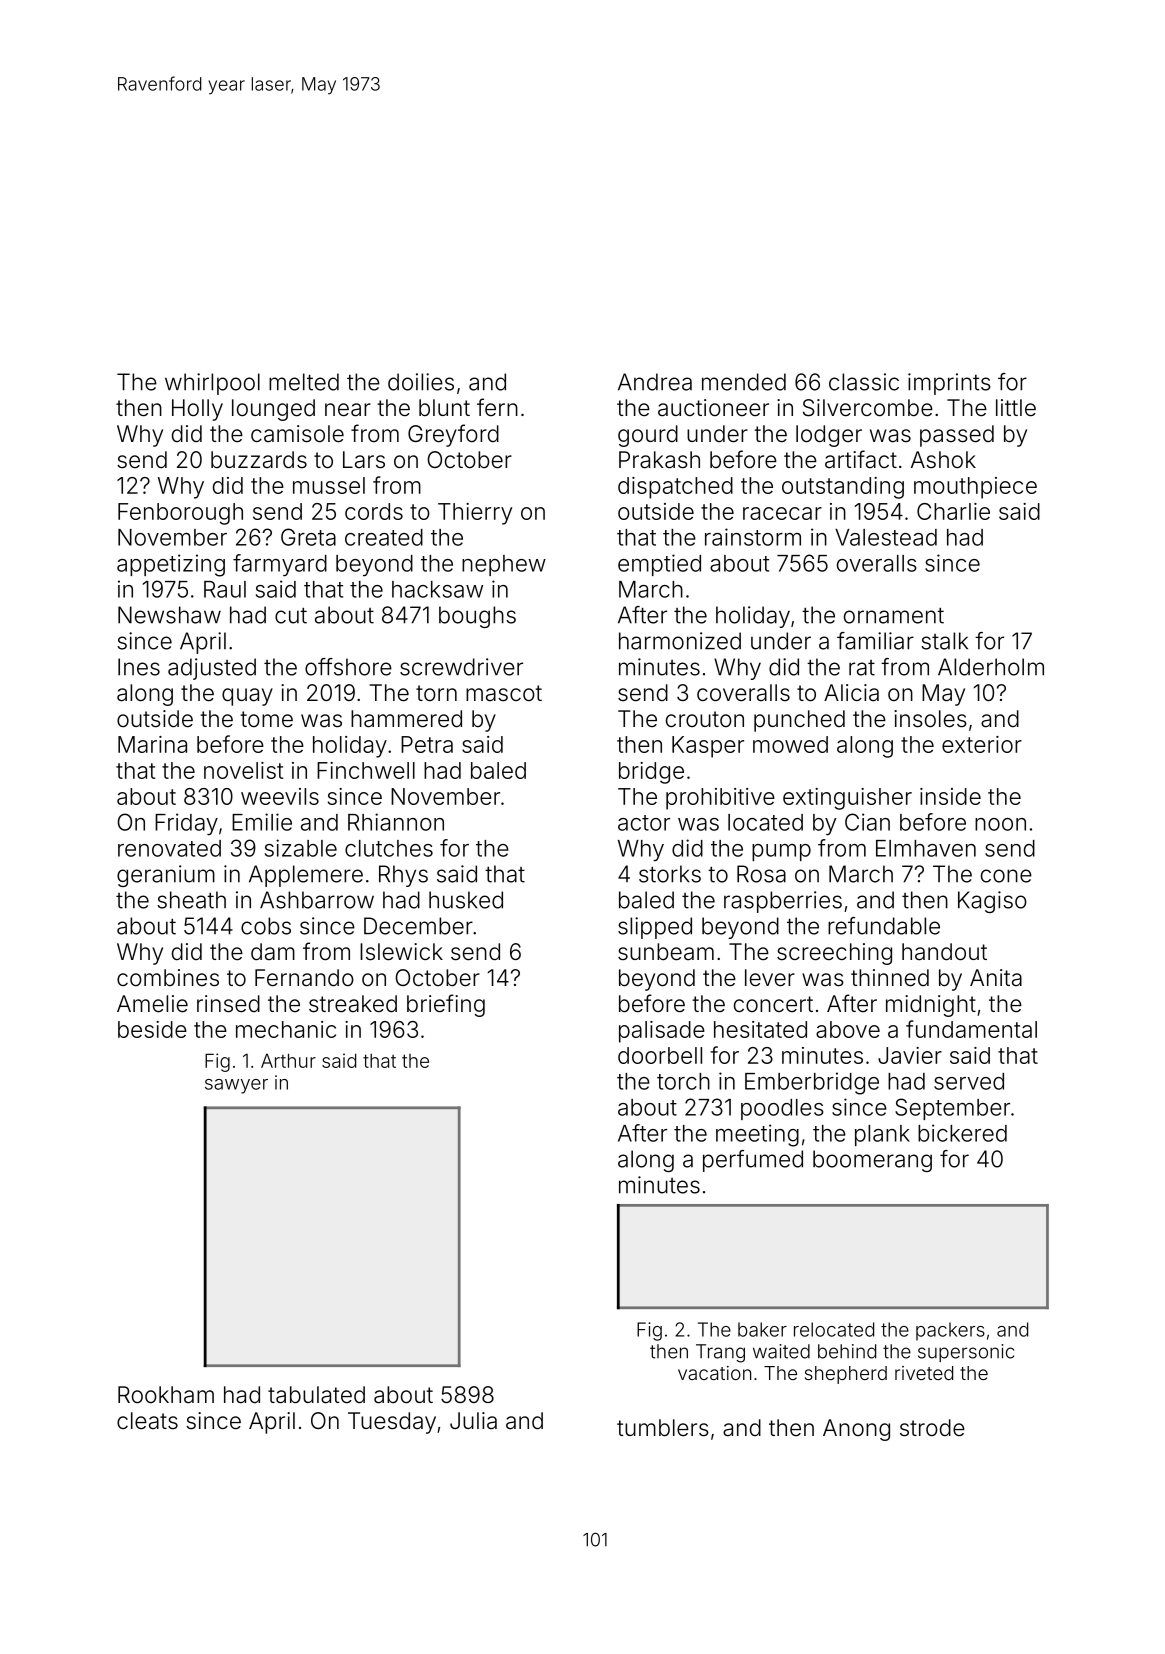 Image resolution: width=1165 pixels, height=1654 pixels. What do you see at coordinates (932, 1428) in the screenshot?
I see `strode` at bounding box center [932, 1428].
